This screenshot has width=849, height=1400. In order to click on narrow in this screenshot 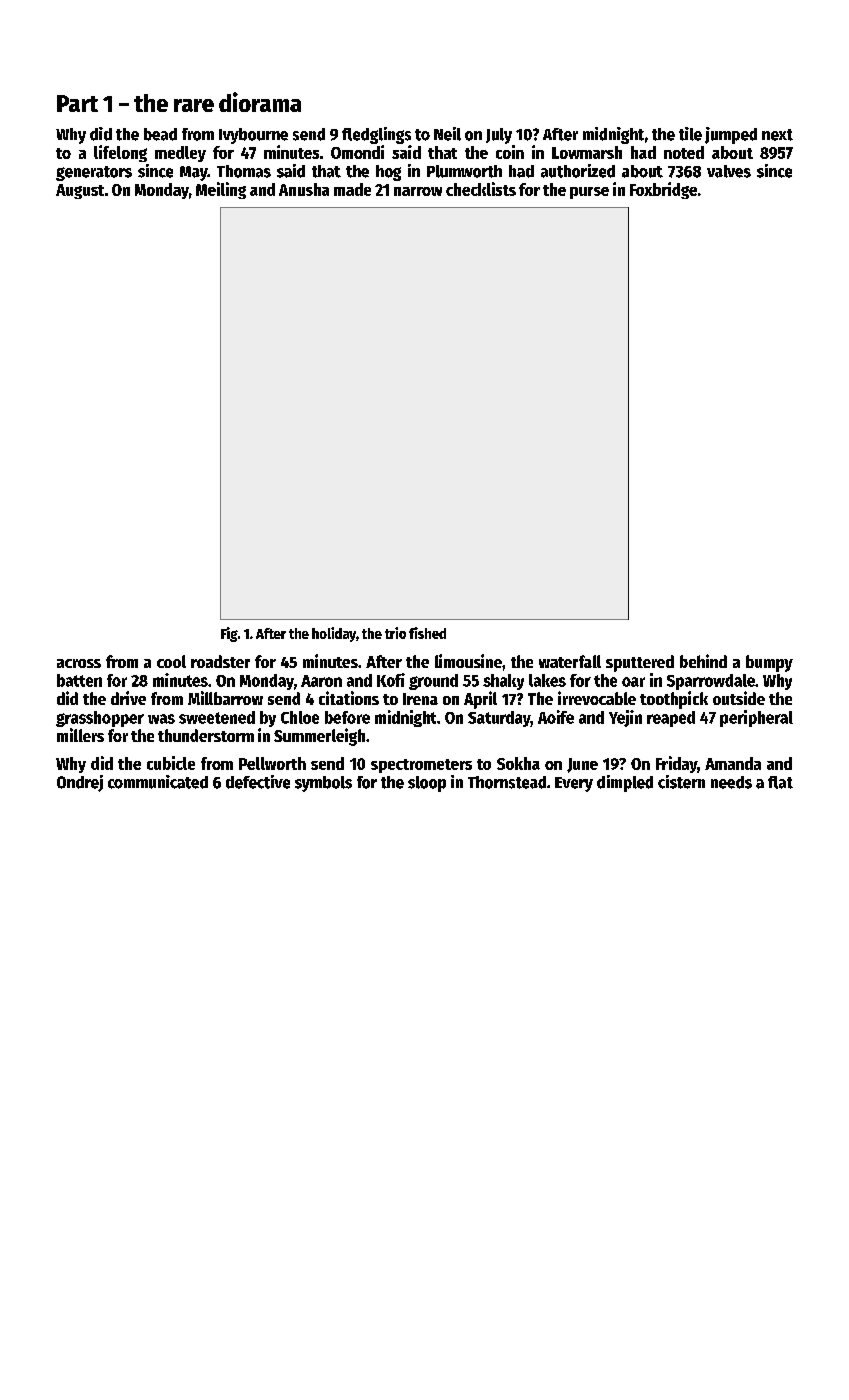, I will do `click(418, 191)`.
